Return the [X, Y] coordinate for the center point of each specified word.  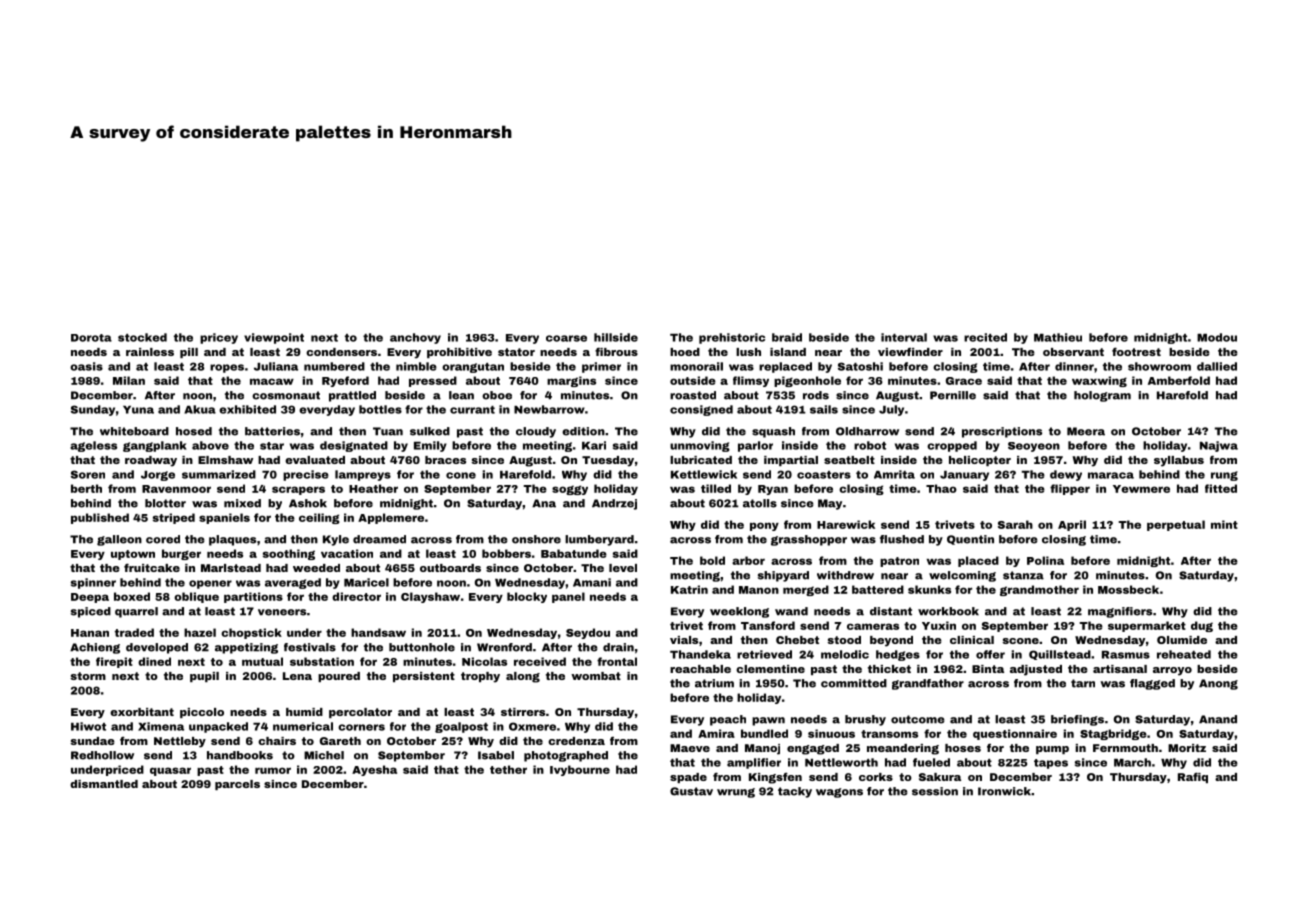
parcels [237, 785]
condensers [341, 352]
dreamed [379, 539]
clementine [770, 669]
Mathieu [1058, 337]
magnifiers [1120, 612]
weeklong [739, 612]
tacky [795, 792]
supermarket [1147, 626]
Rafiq [1193, 777]
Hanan [90, 633]
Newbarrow [549, 409]
